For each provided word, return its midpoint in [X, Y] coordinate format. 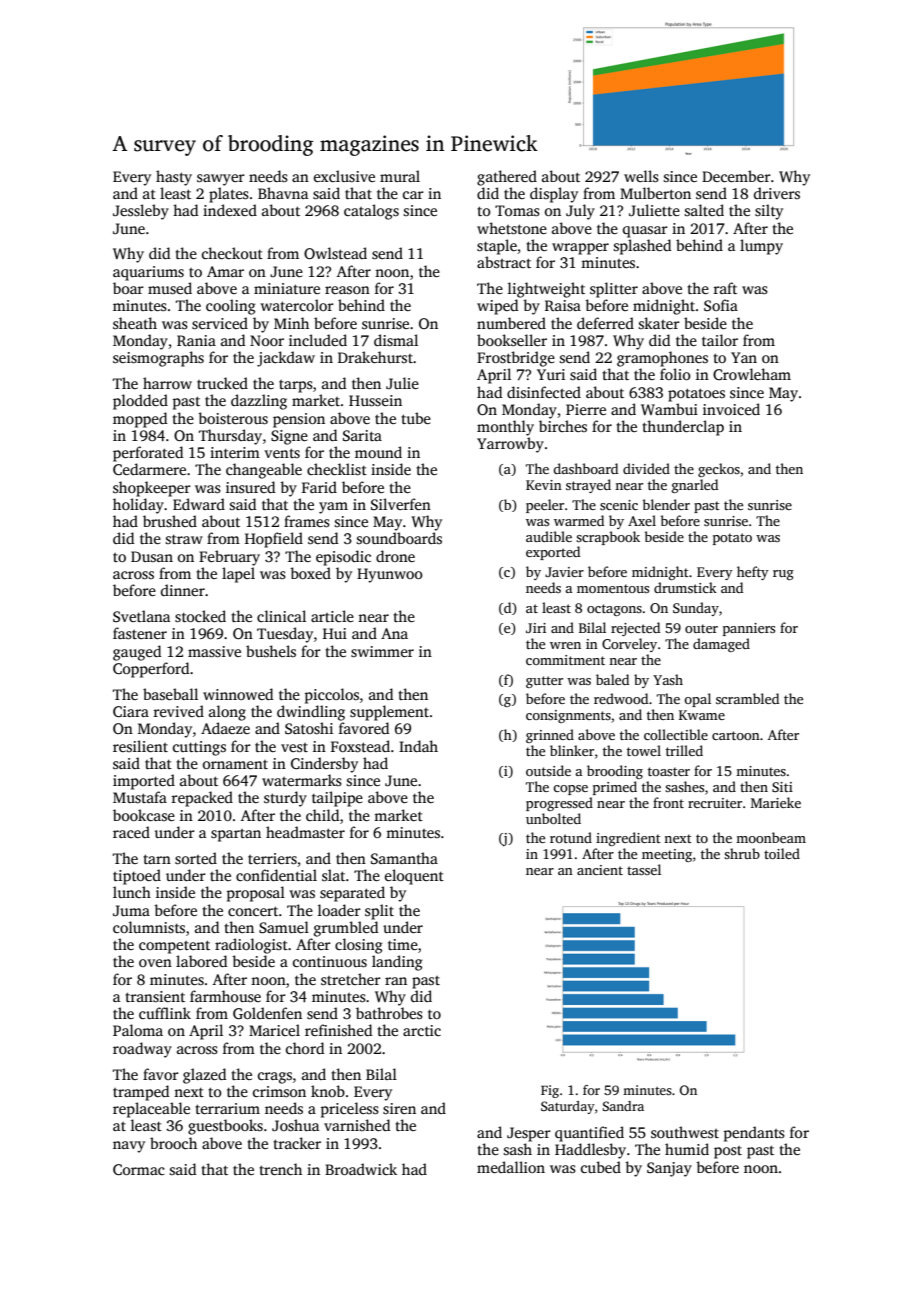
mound [378, 452]
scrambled [747, 698]
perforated [148, 454]
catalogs [371, 212]
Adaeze [225, 728]
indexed [230, 210]
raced [131, 832]
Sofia [721, 305]
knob [328, 1091]
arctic [422, 1030]
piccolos [332, 696]
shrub [742, 853]
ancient [600, 870]
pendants [754, 1134]
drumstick [685, 587]
